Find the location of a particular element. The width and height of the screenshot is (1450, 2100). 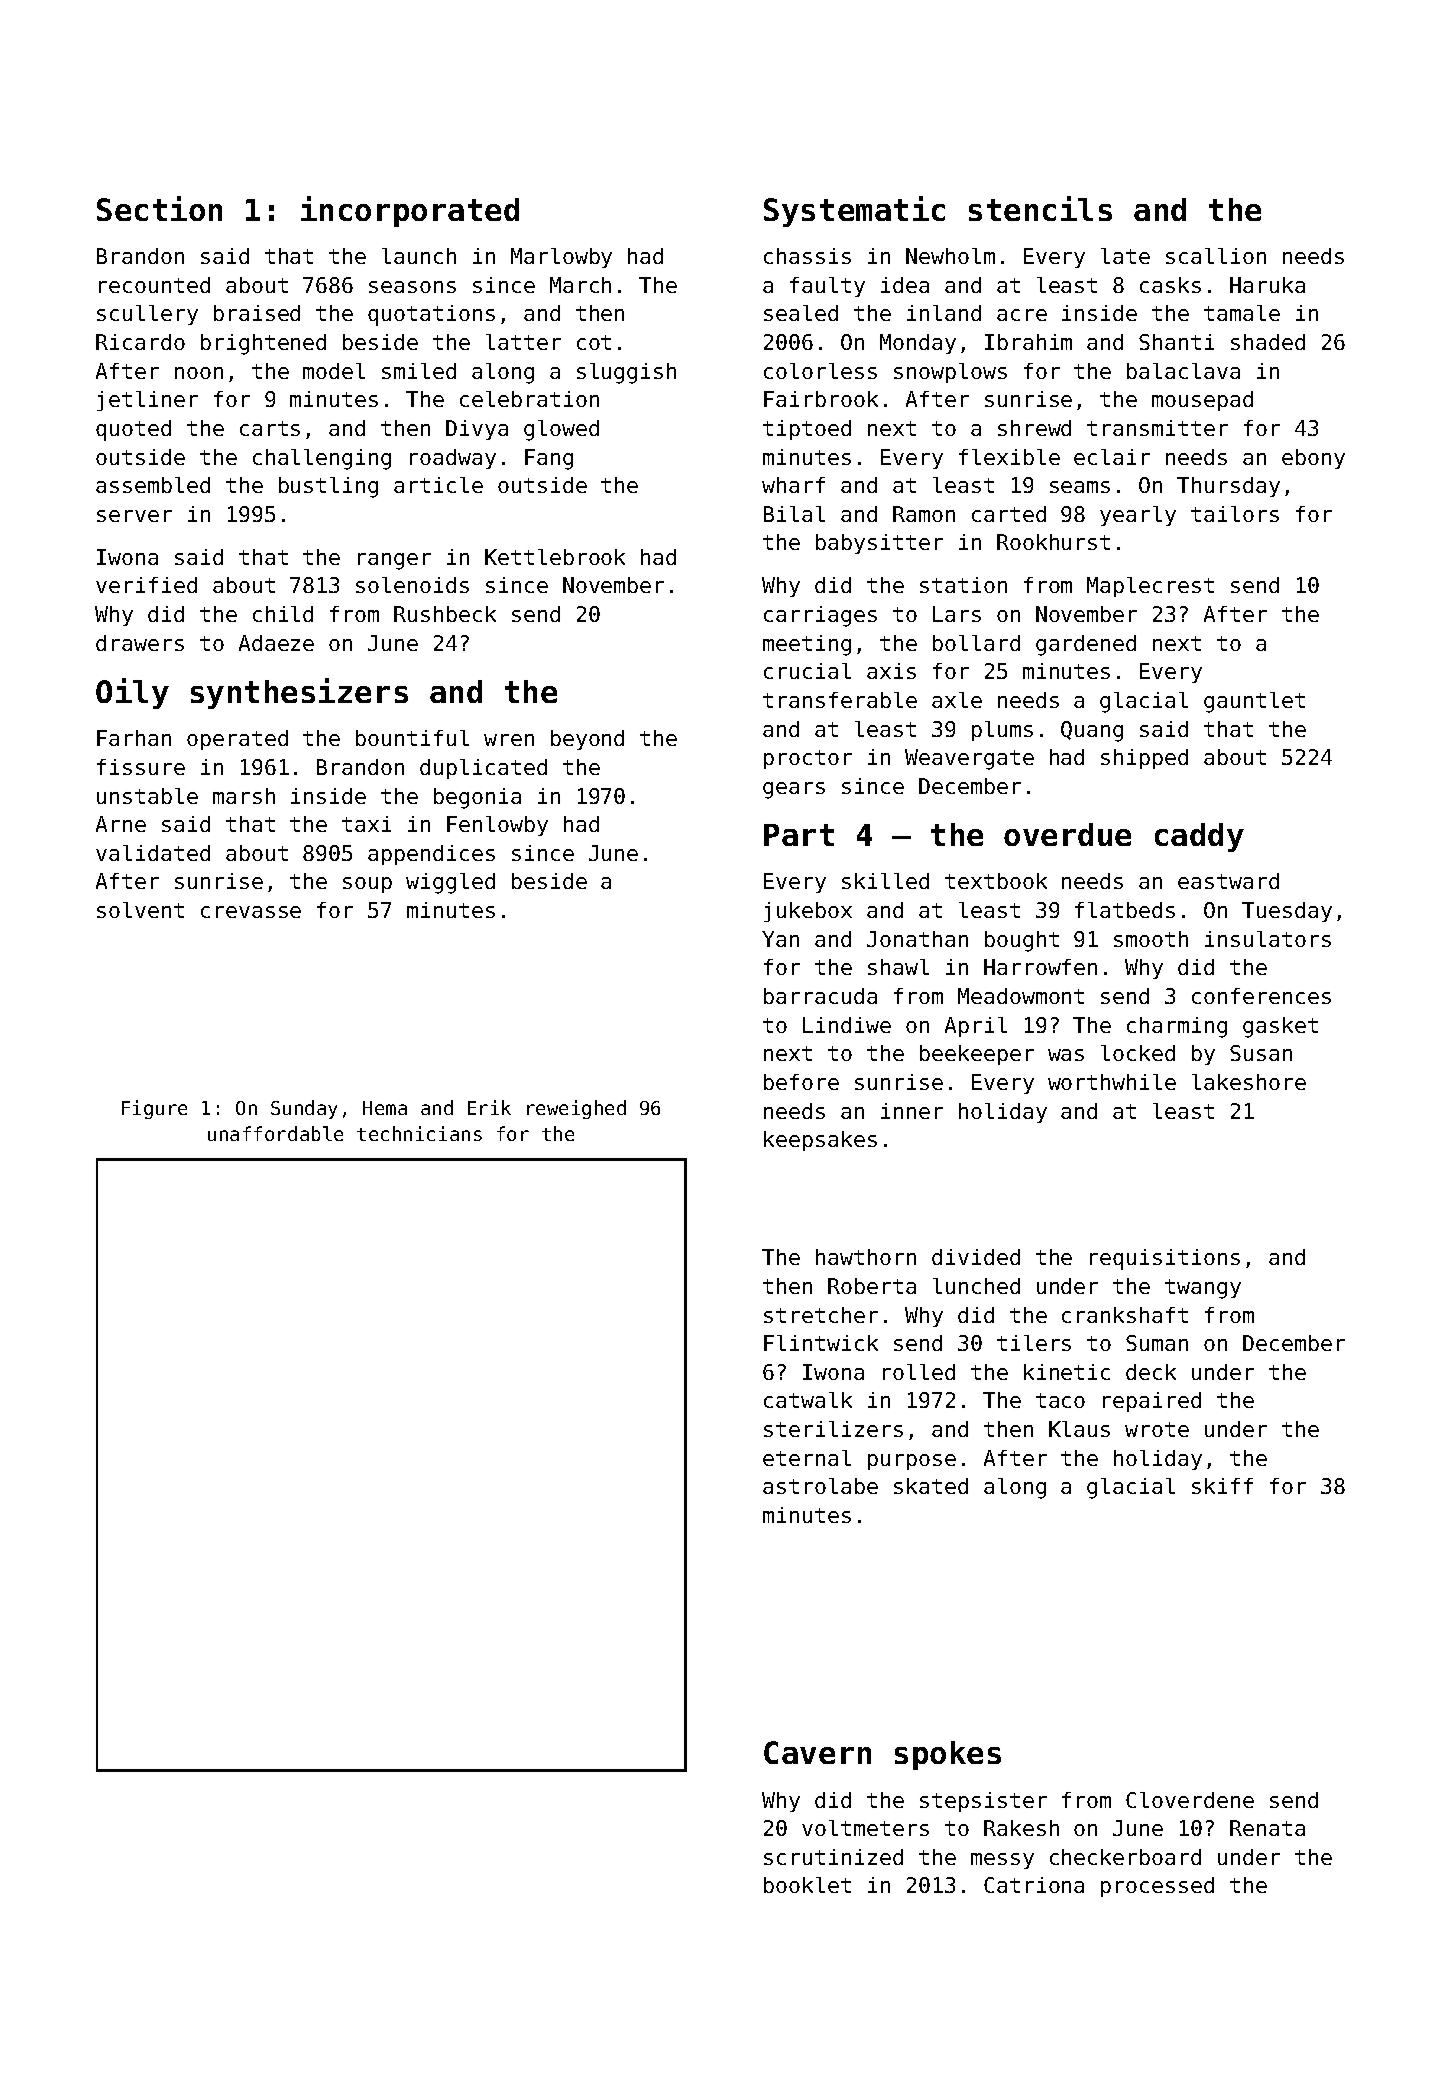

reweighed is located at coordinates (576, 1109).
